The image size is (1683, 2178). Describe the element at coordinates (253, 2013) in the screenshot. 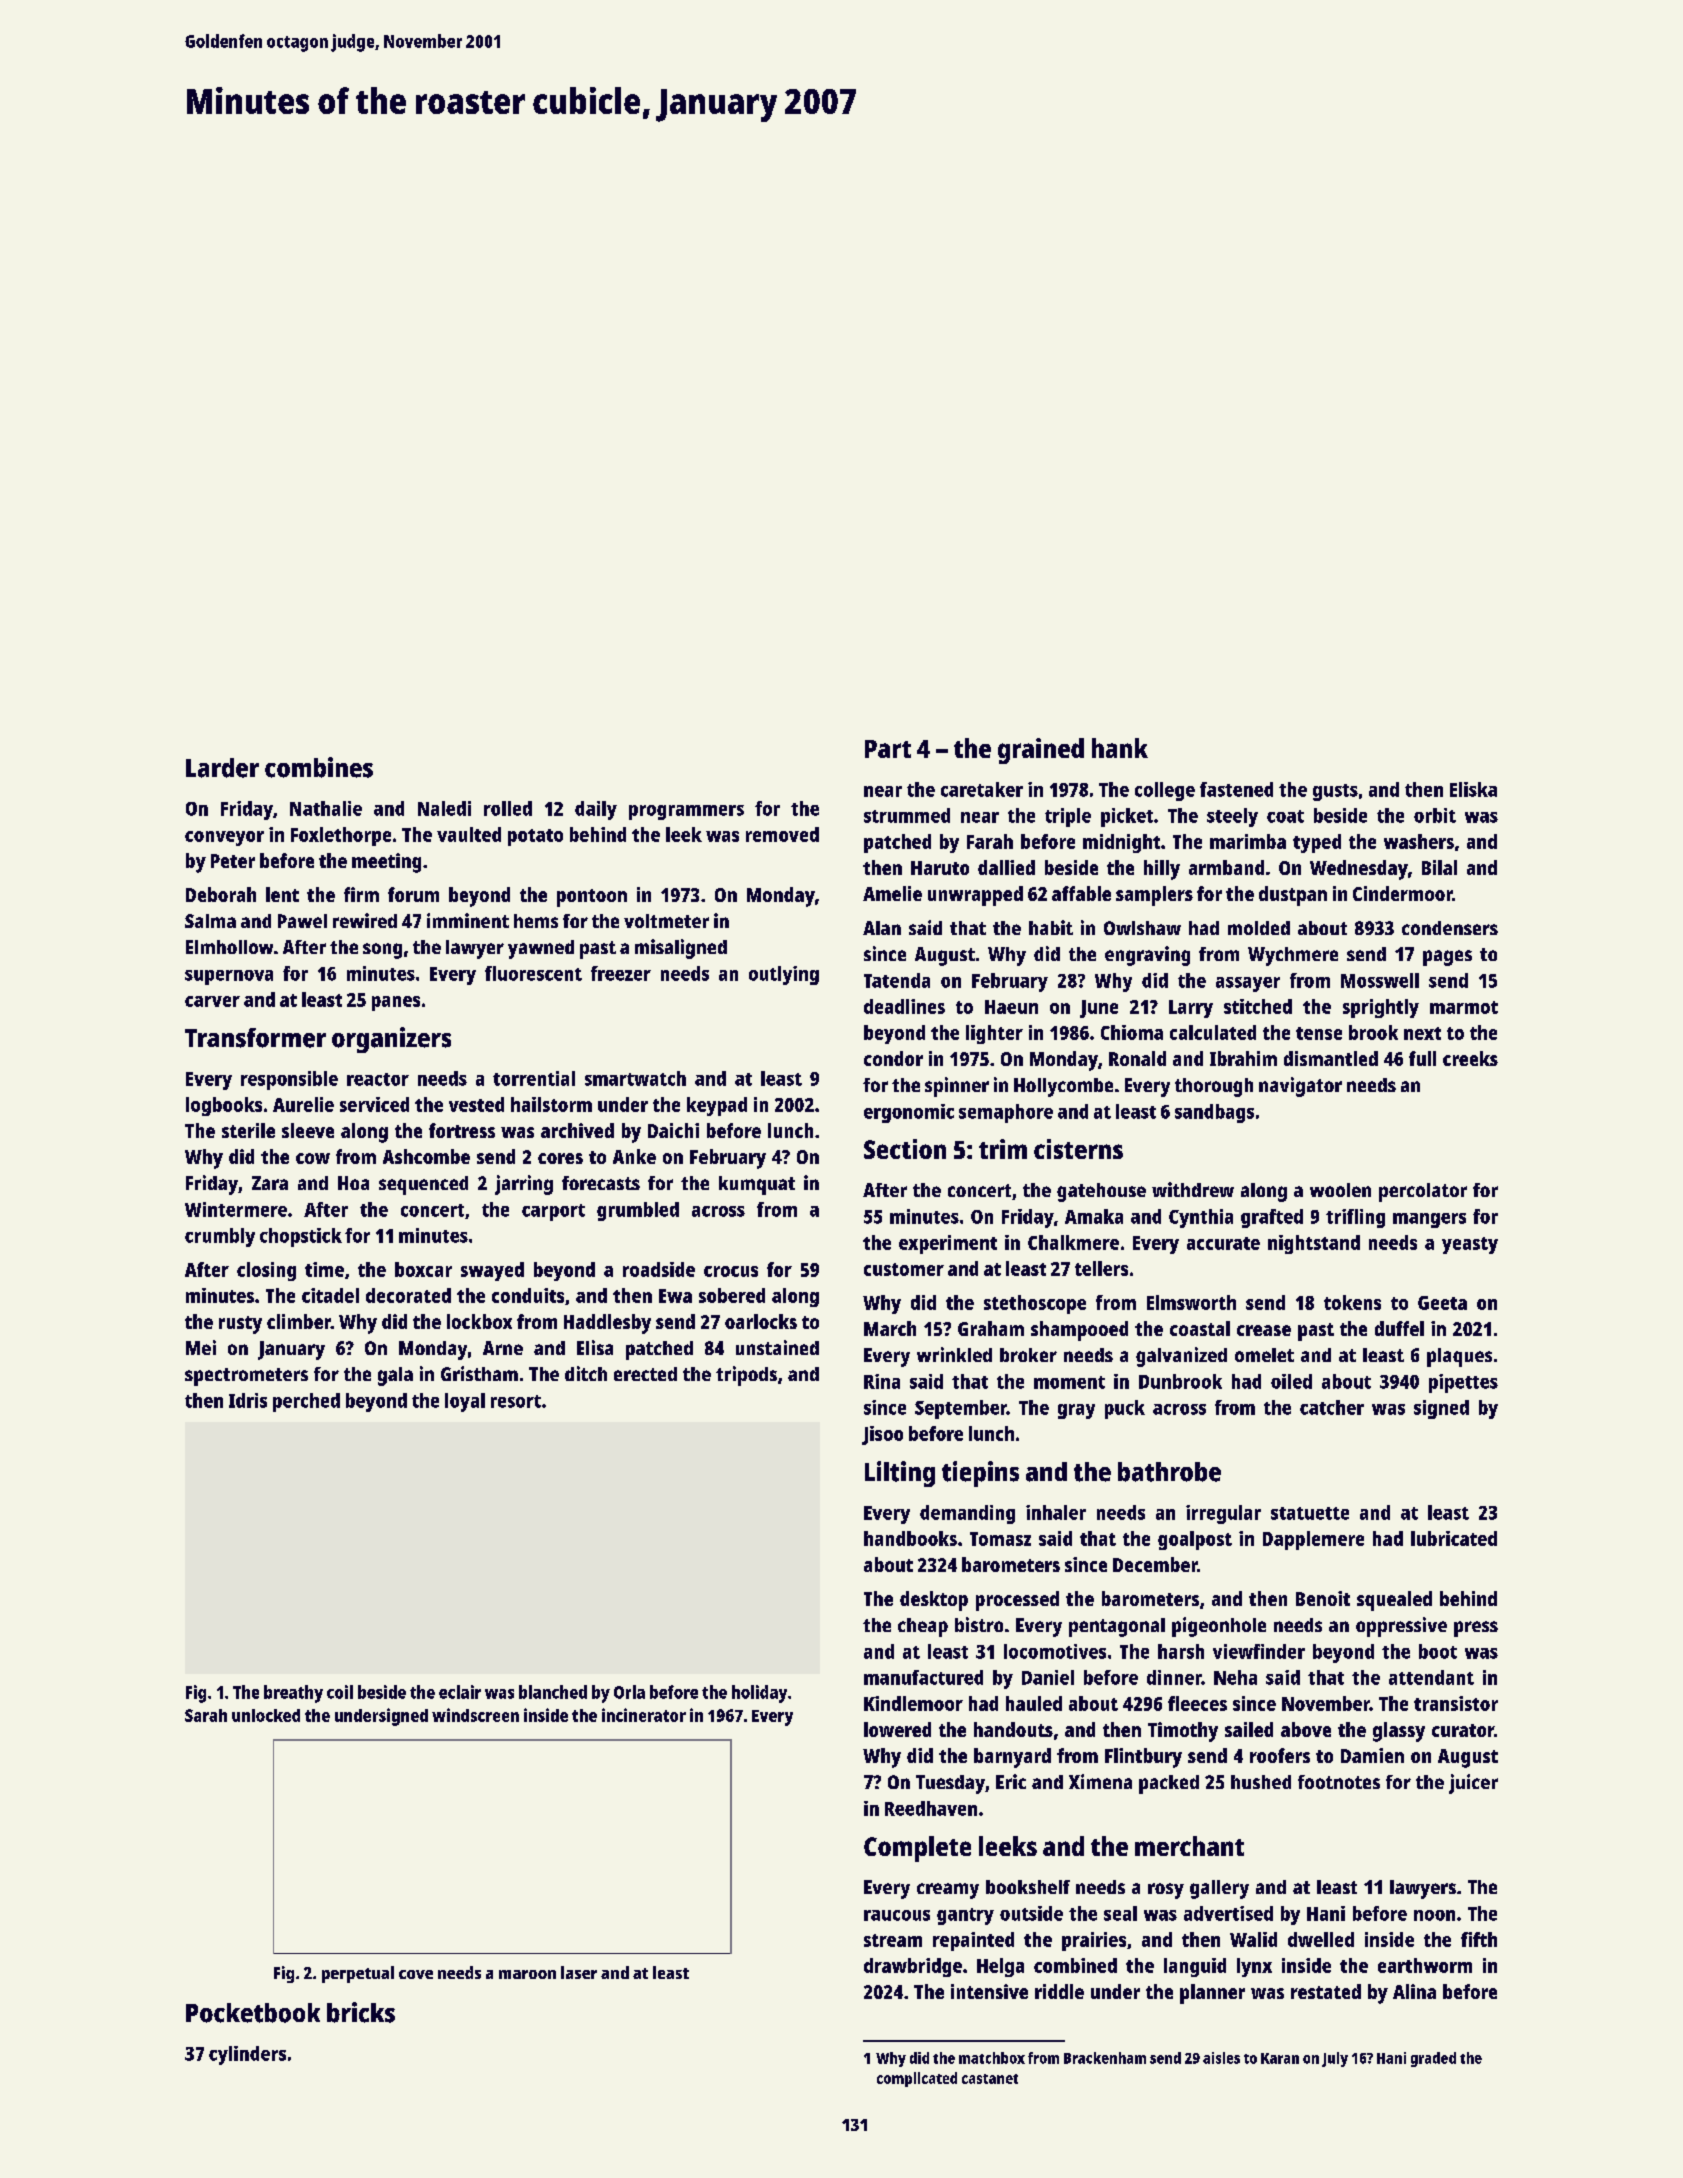

I see `Pocketbook` at that location.
